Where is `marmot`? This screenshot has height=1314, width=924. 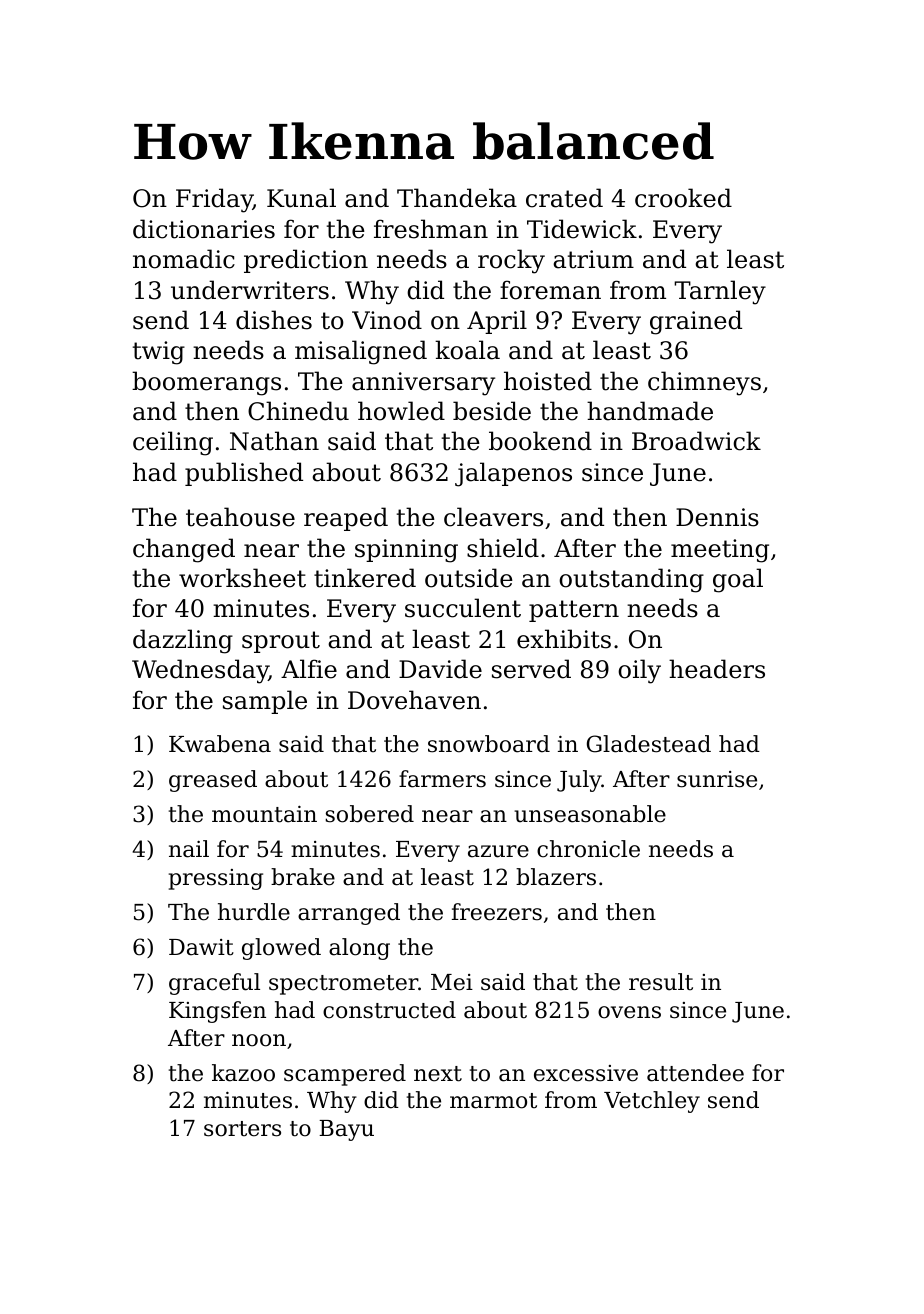 marmot is located at coordinates (493, 1101).
